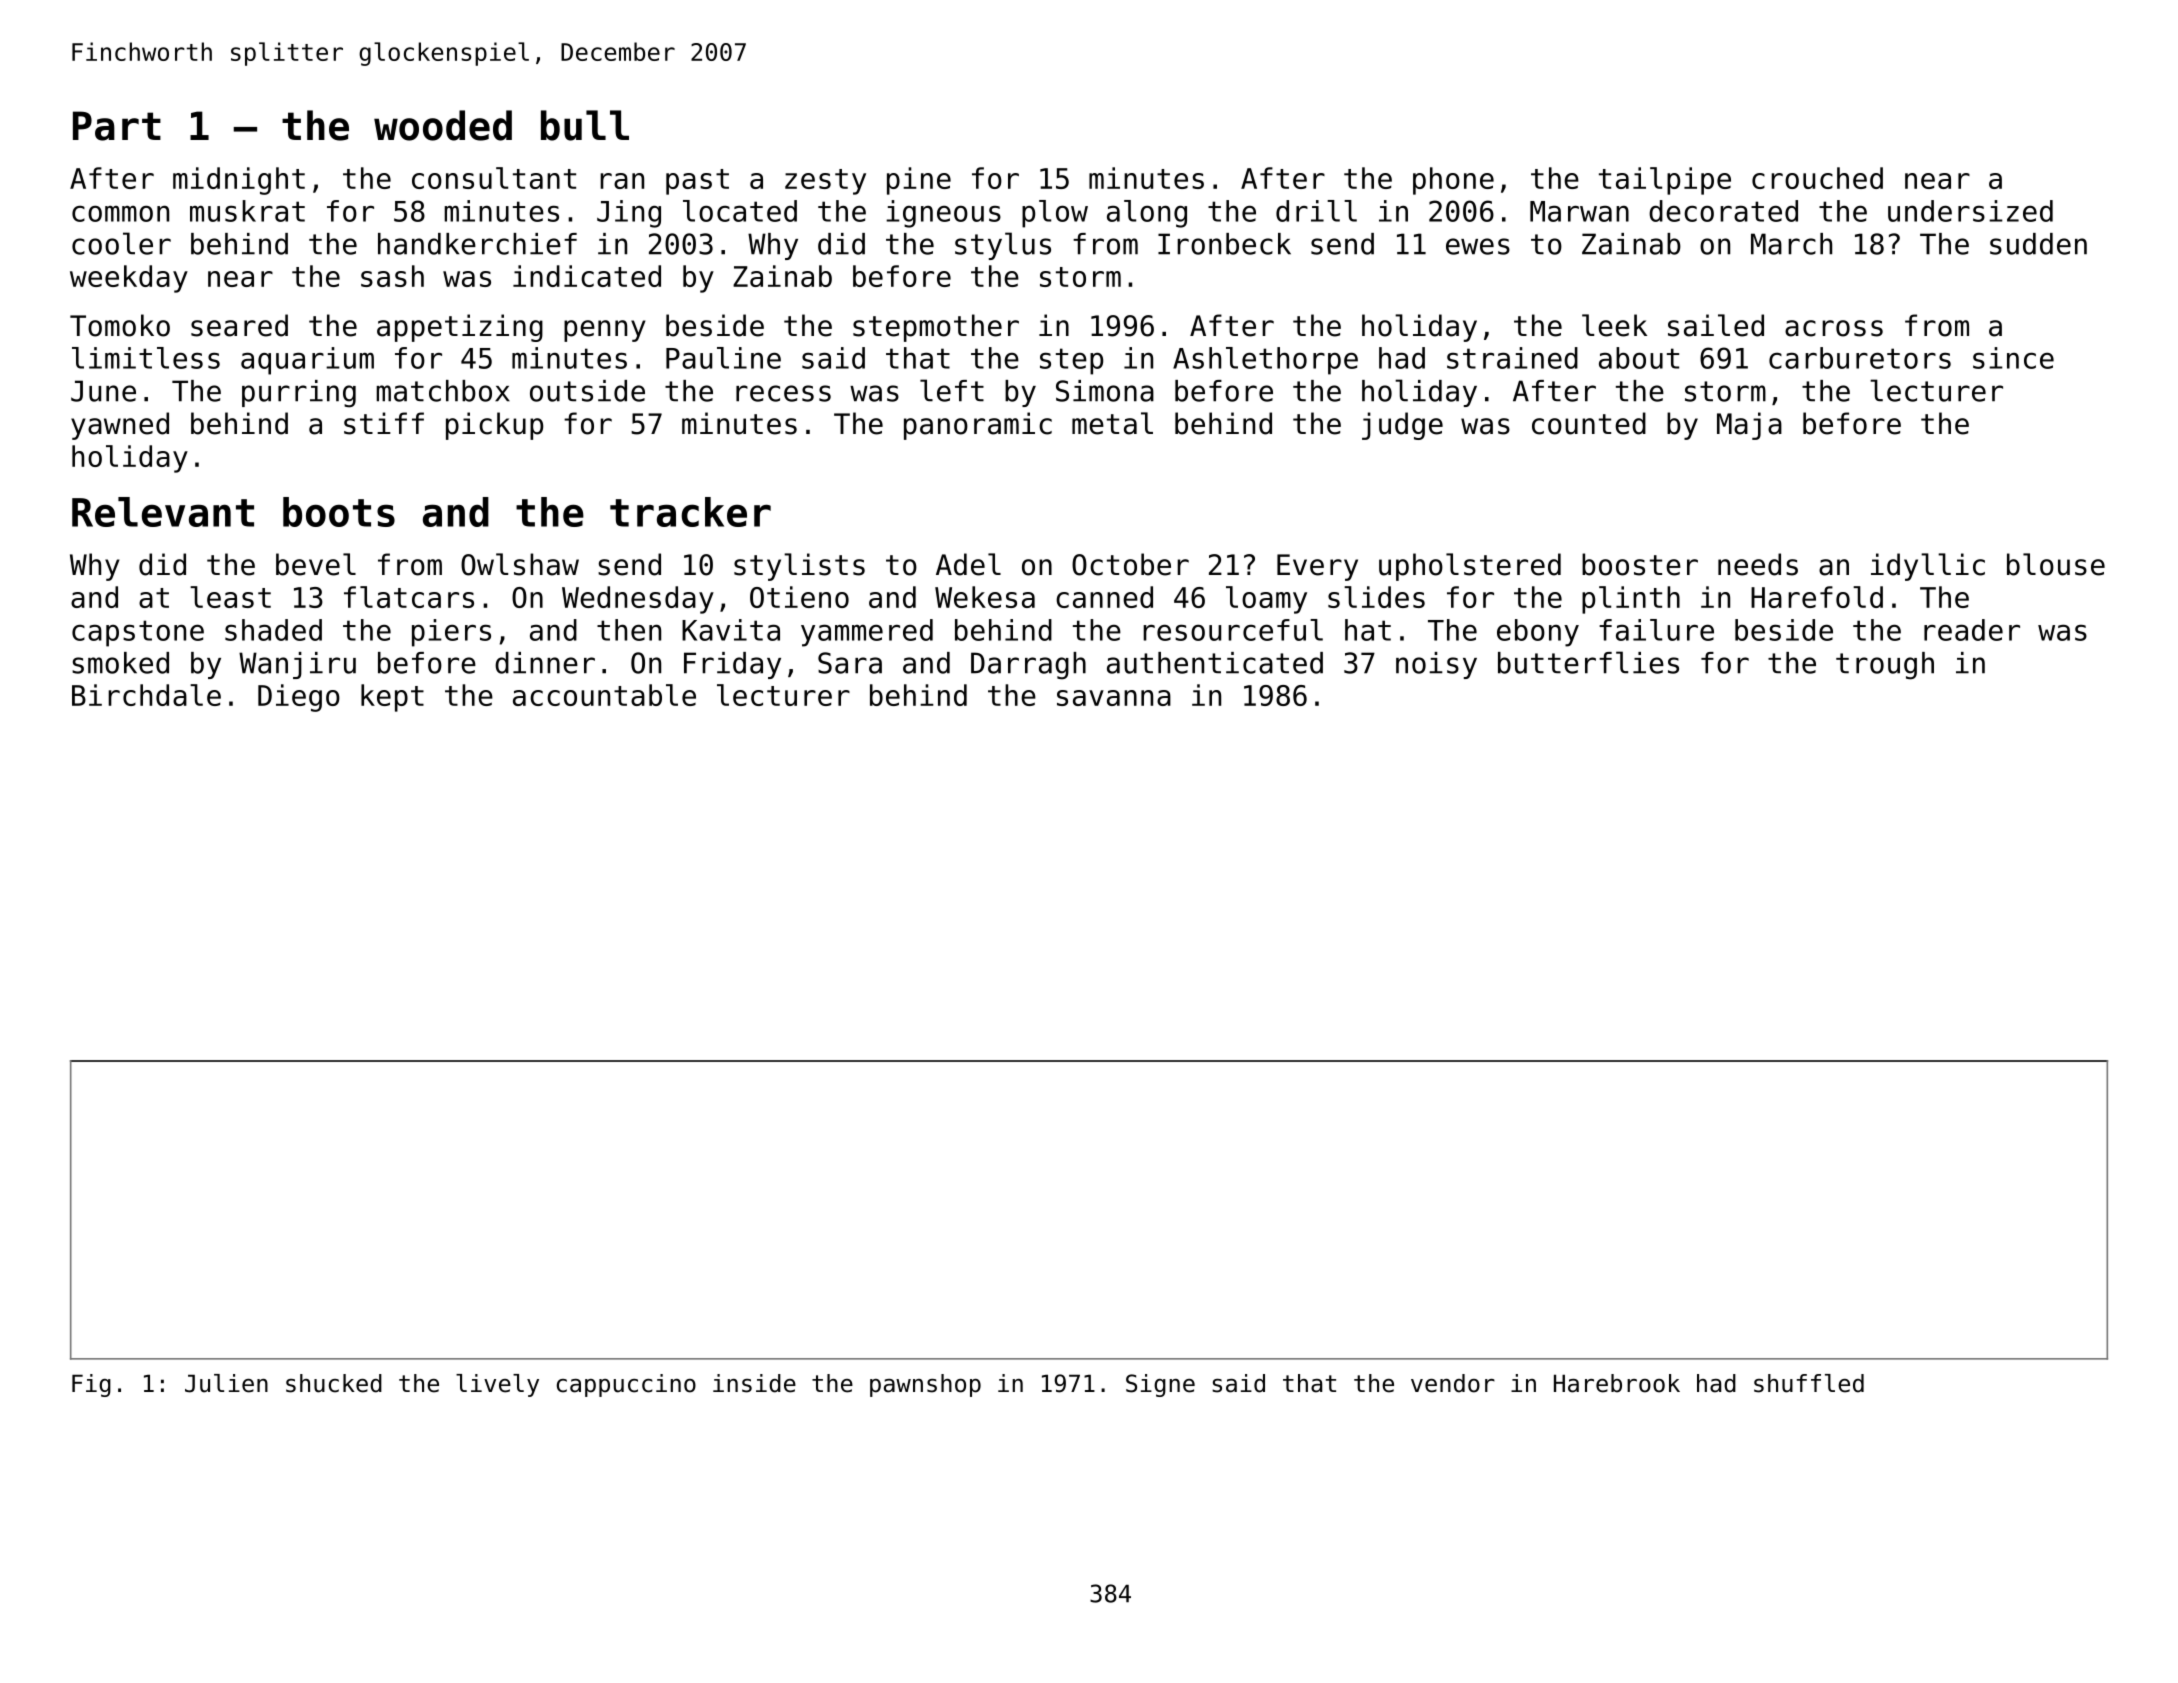 The width and height of the document is (2178, 1683). What do you see at coordinates (299, 698) in the document?
I see `Diego` at bounding box center [299, 698].
